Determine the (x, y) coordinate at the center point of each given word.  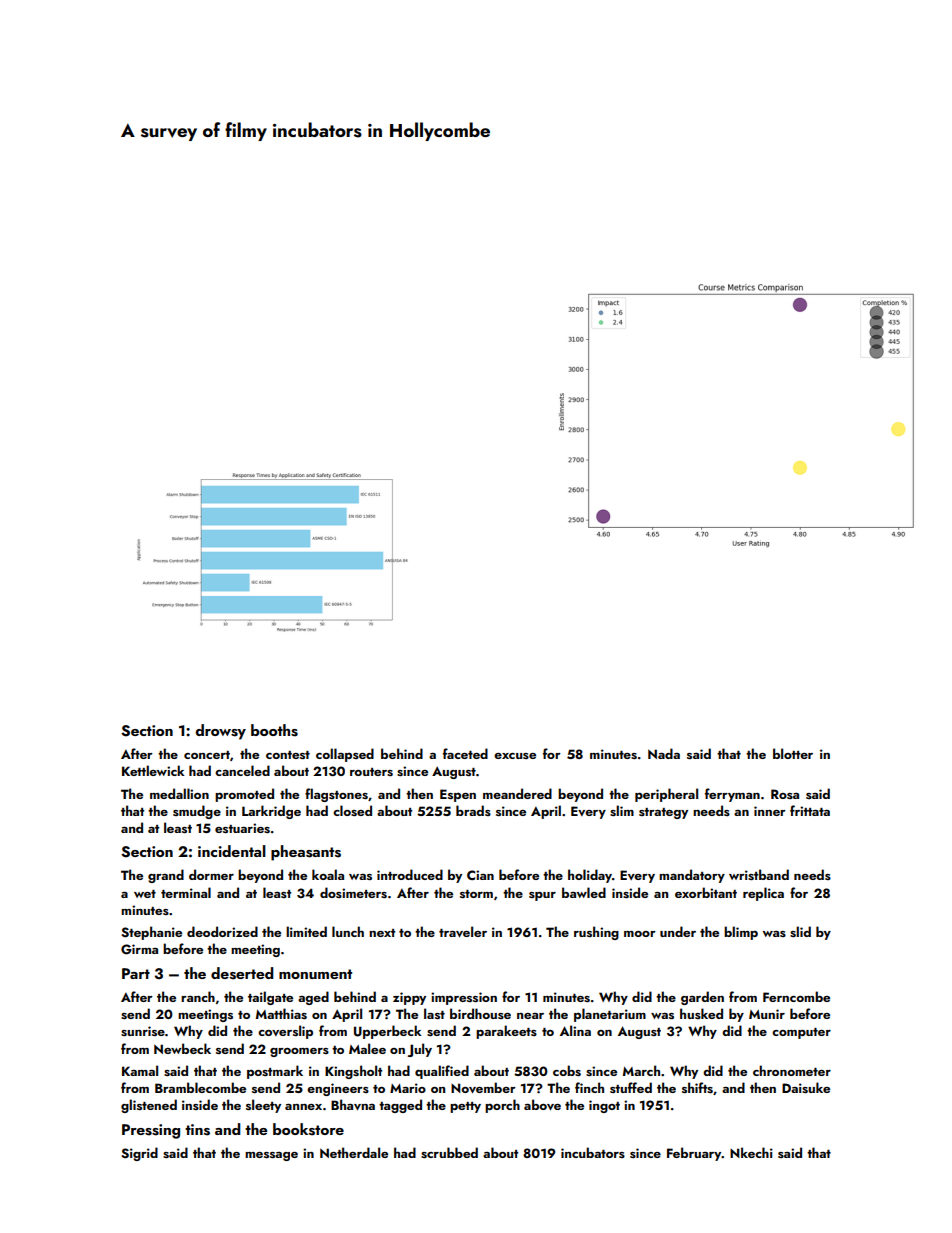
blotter (793, 753)
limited (306, 931)
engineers (338, 1089)
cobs (567, 1070)
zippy (409, 998)
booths (274, 730)
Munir (767, 1014)
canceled (242, 770)
